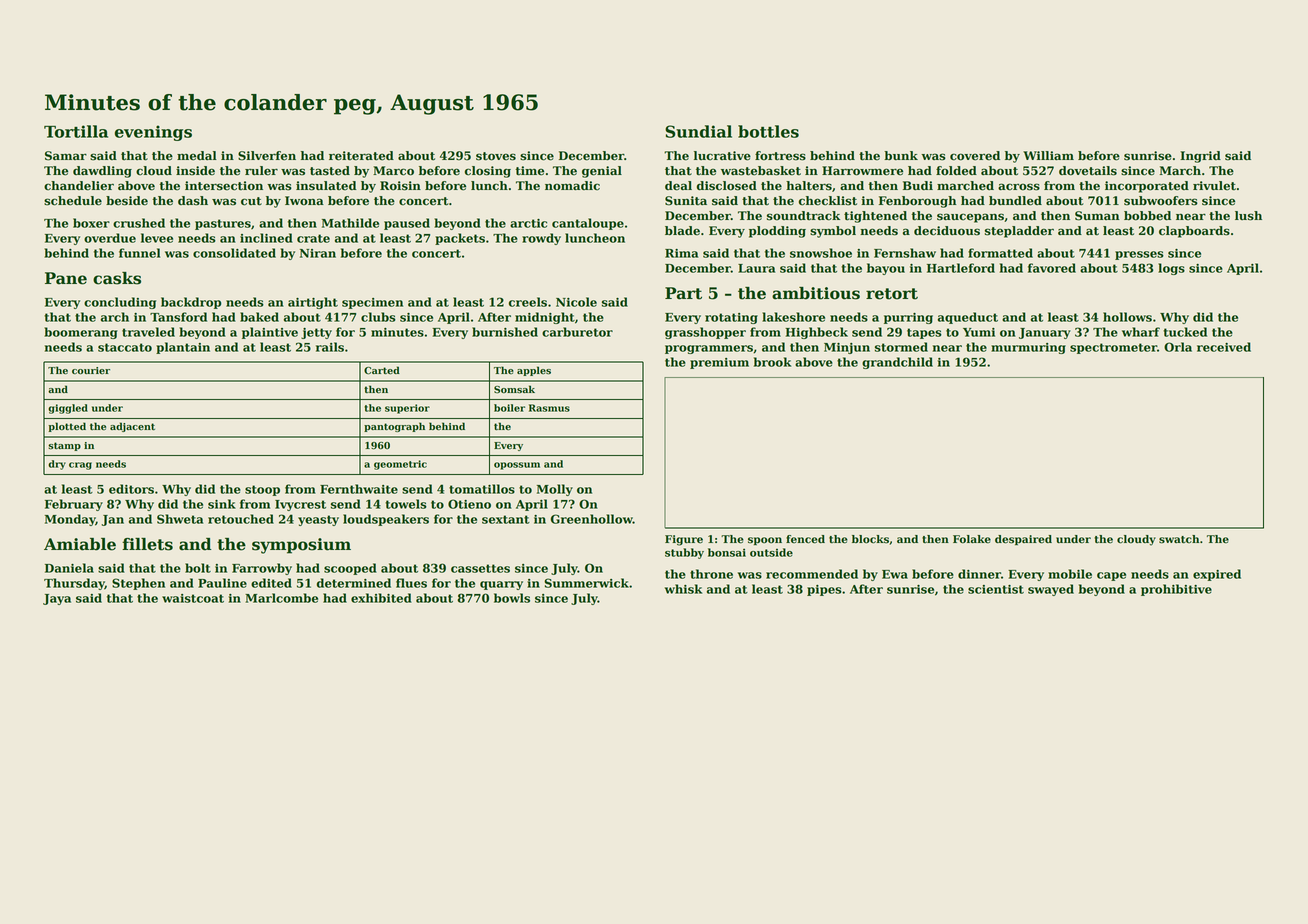 This document has width=1308, height=924. I want to click on Tortilla, so click(76, 131).
